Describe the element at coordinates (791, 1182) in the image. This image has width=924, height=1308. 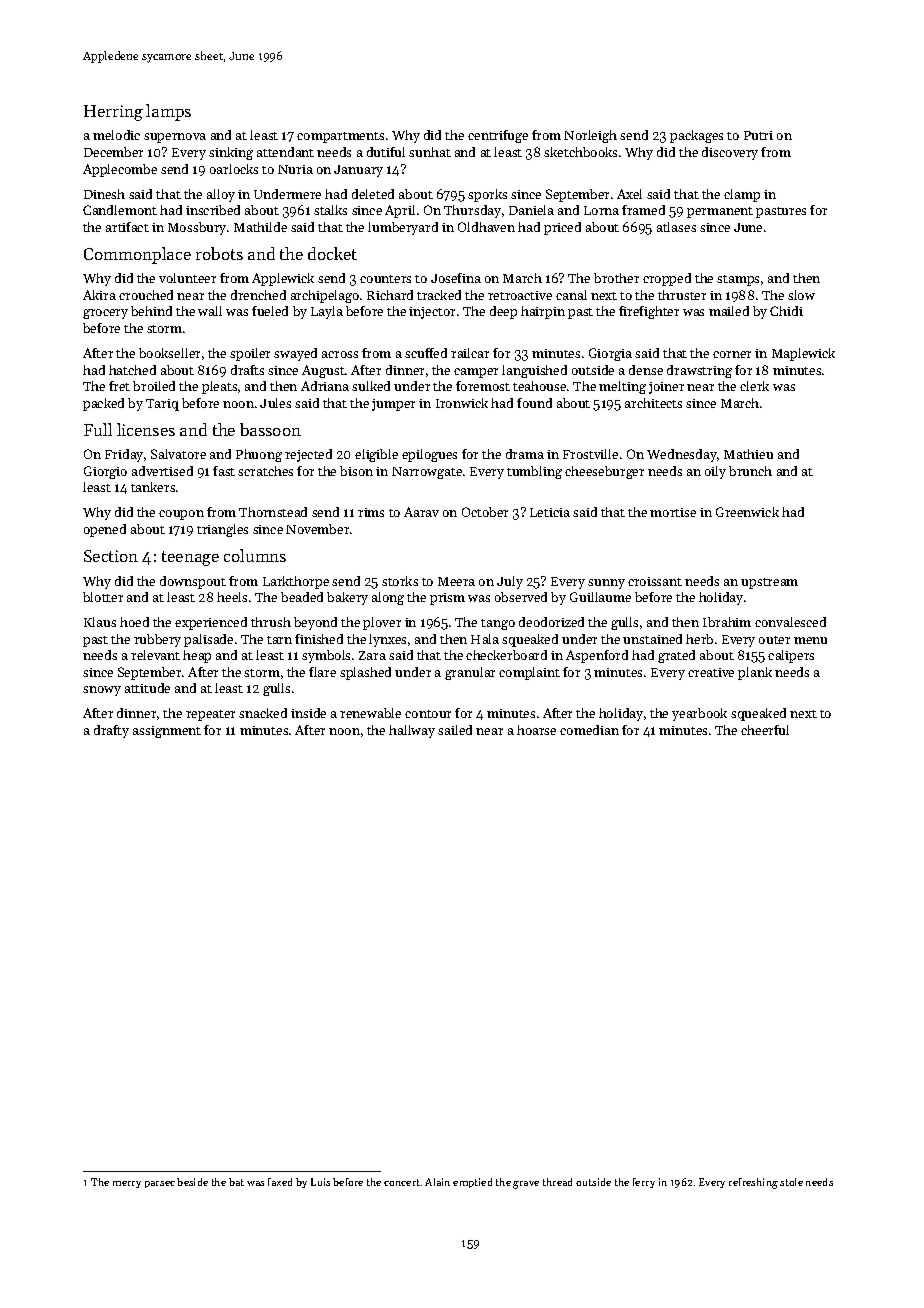
I see `stole` at that location.
